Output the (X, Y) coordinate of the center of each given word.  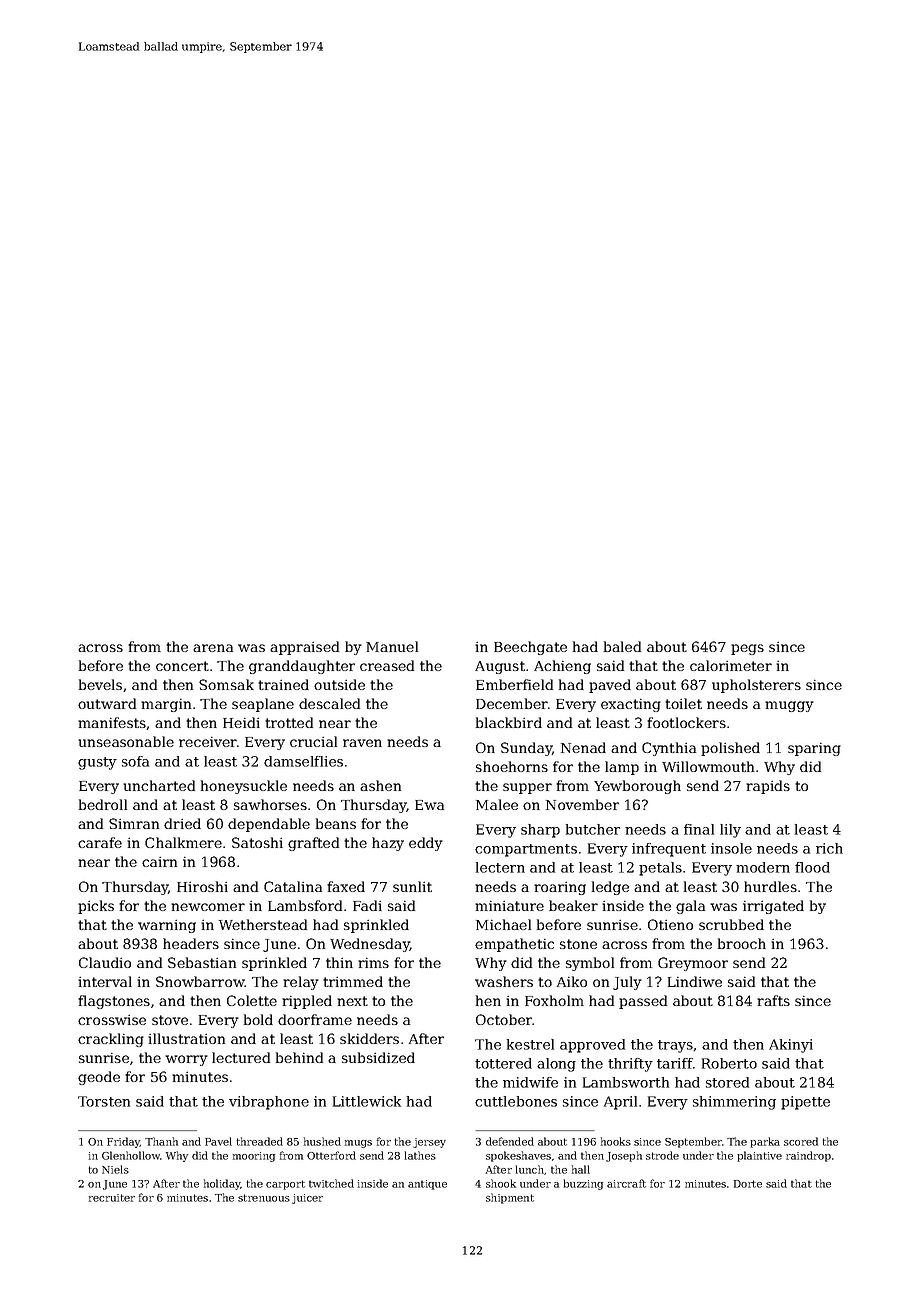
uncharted (159, 785)
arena (213, 648)
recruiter (112, 1198)
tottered (503, 1063)
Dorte (748, 1184)
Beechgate (530, 648)
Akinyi (791, 1046)
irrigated (773, 907)
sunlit (412, 886)
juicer (307, 1199)
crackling (111, 1040)
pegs (747, 649)
